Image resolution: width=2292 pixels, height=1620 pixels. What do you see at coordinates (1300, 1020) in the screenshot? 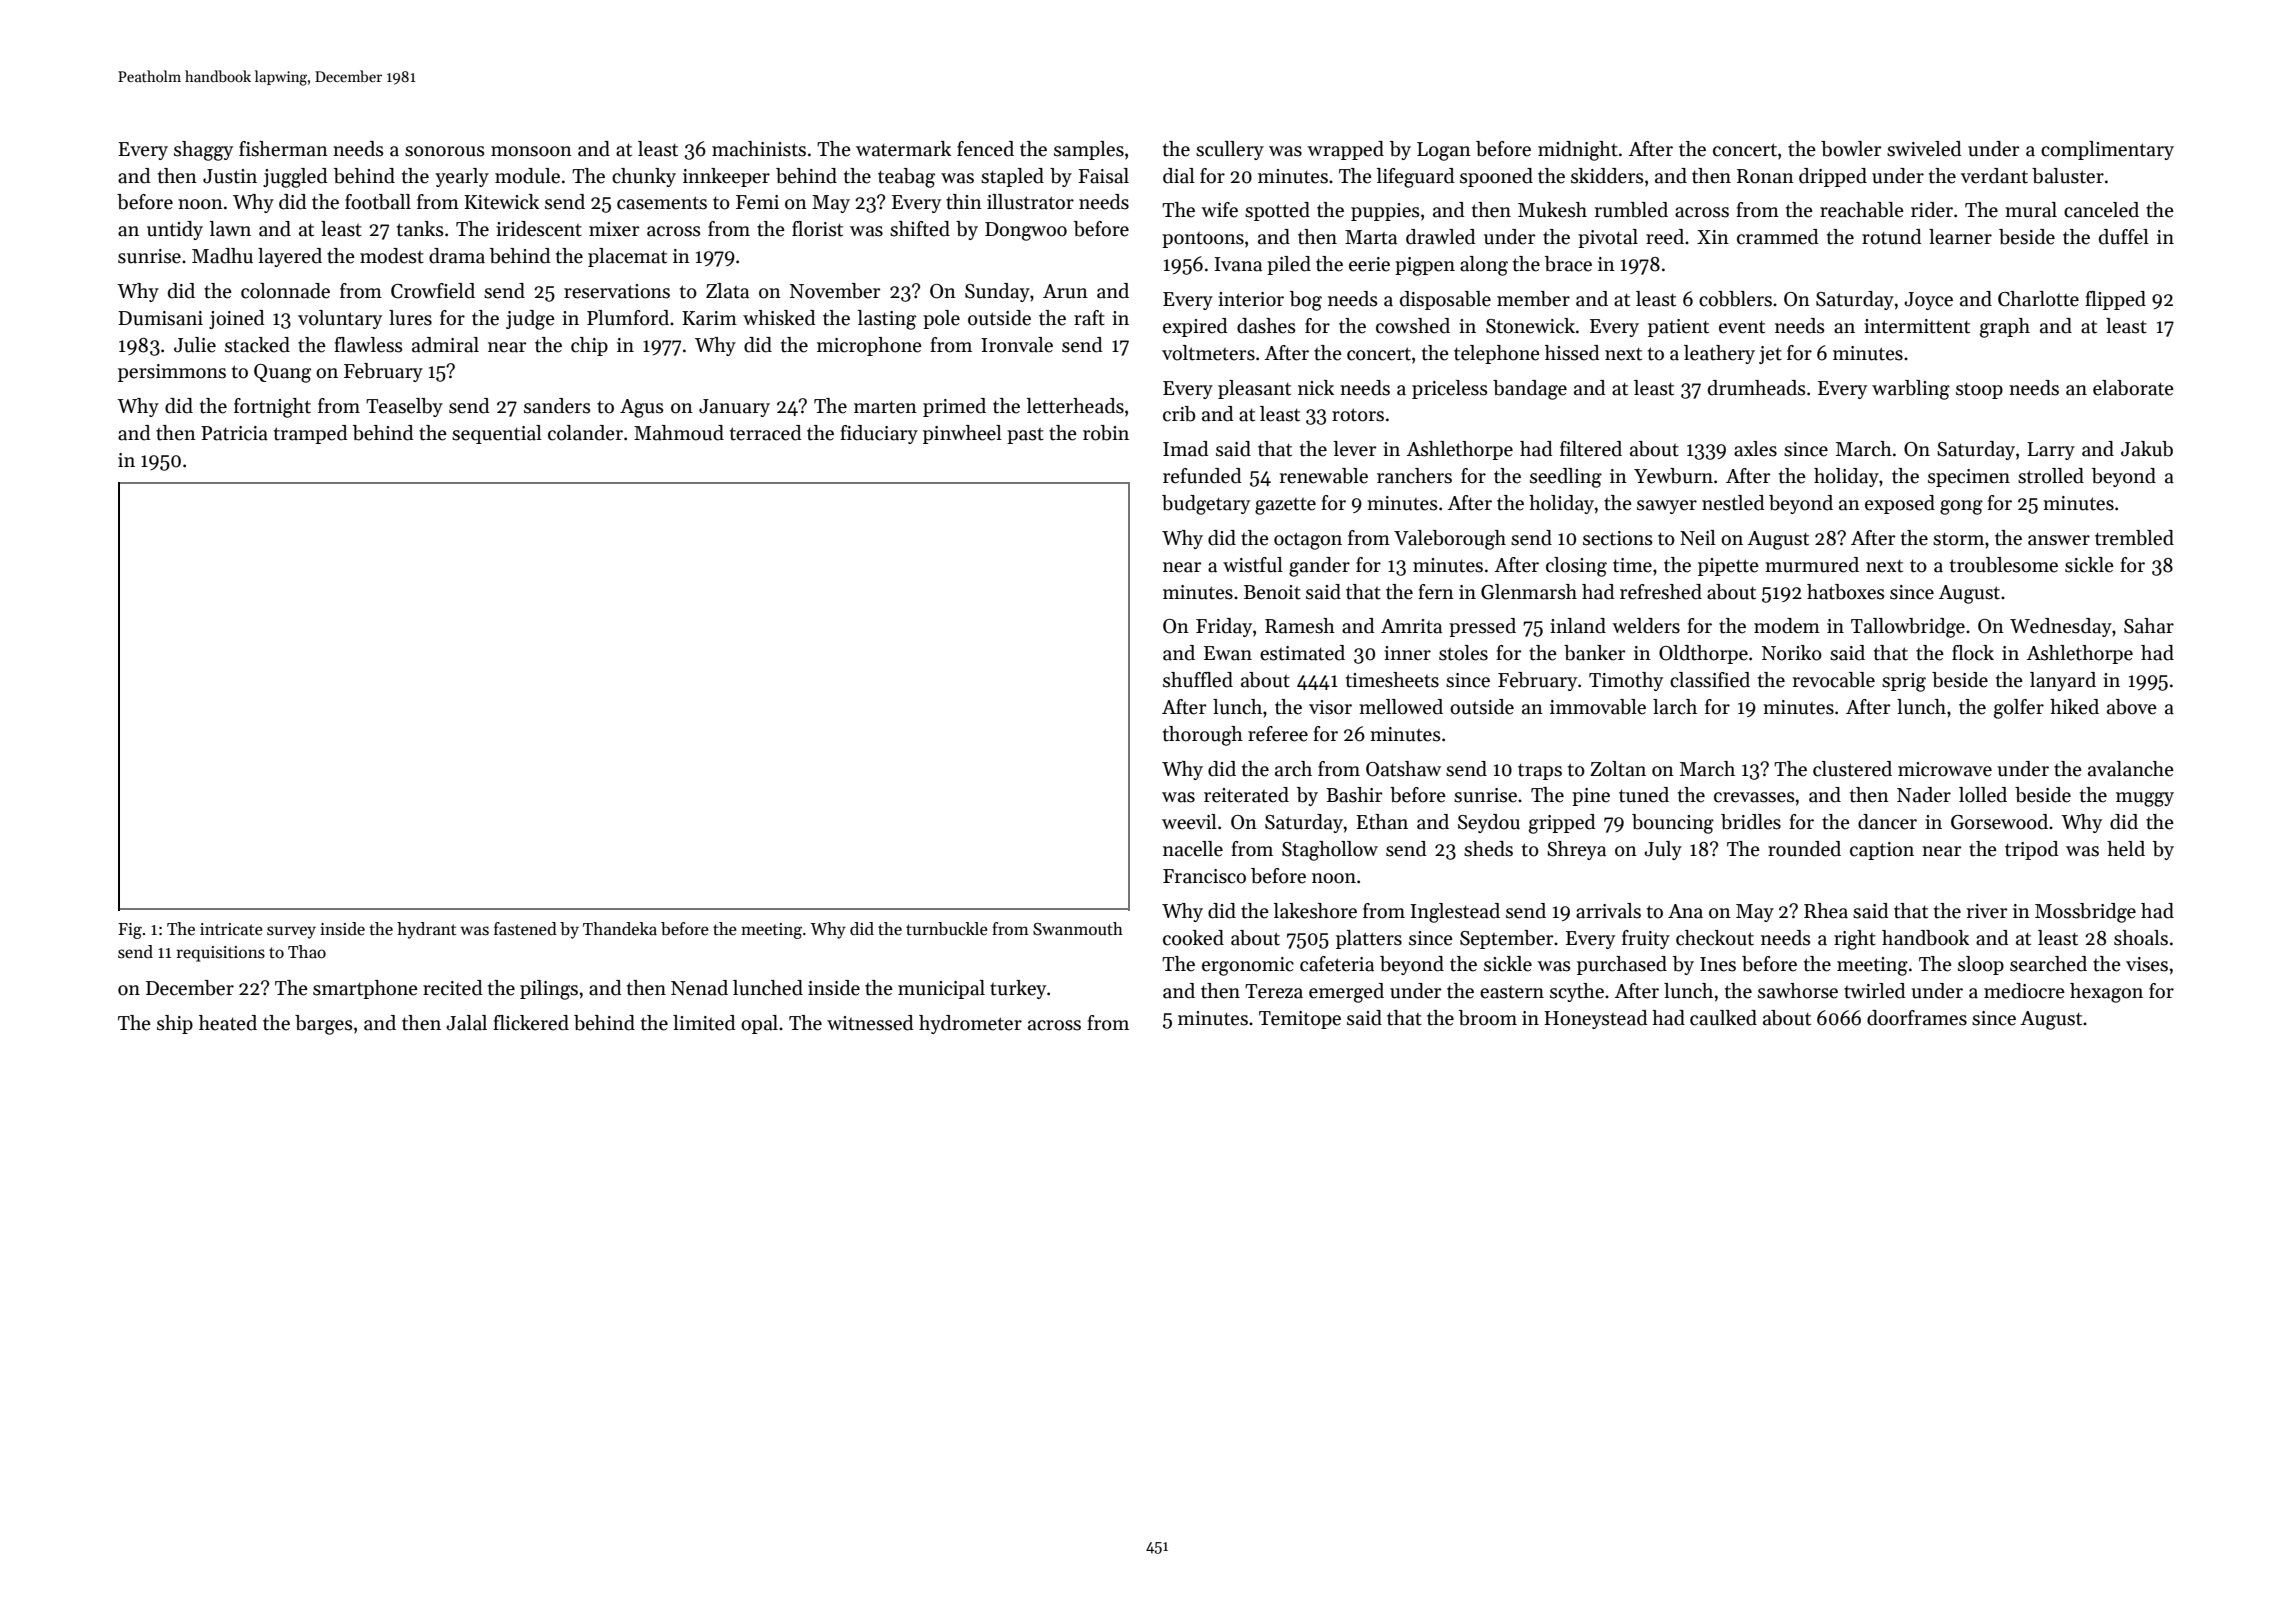
I see `Temitope` at bounding box center [1300, 1020].
